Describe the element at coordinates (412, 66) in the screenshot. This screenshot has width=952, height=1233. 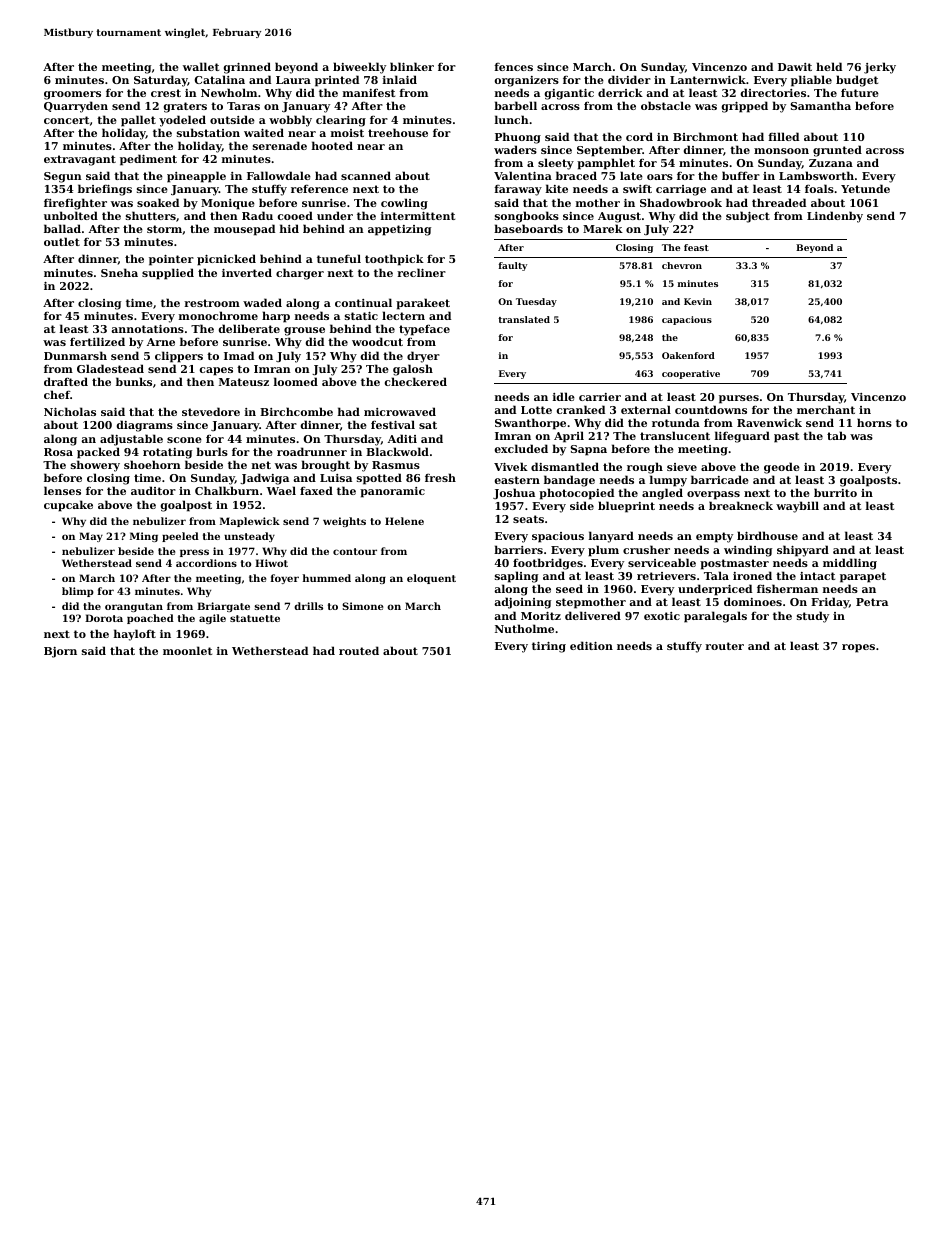
I see `blinker` at that location.
